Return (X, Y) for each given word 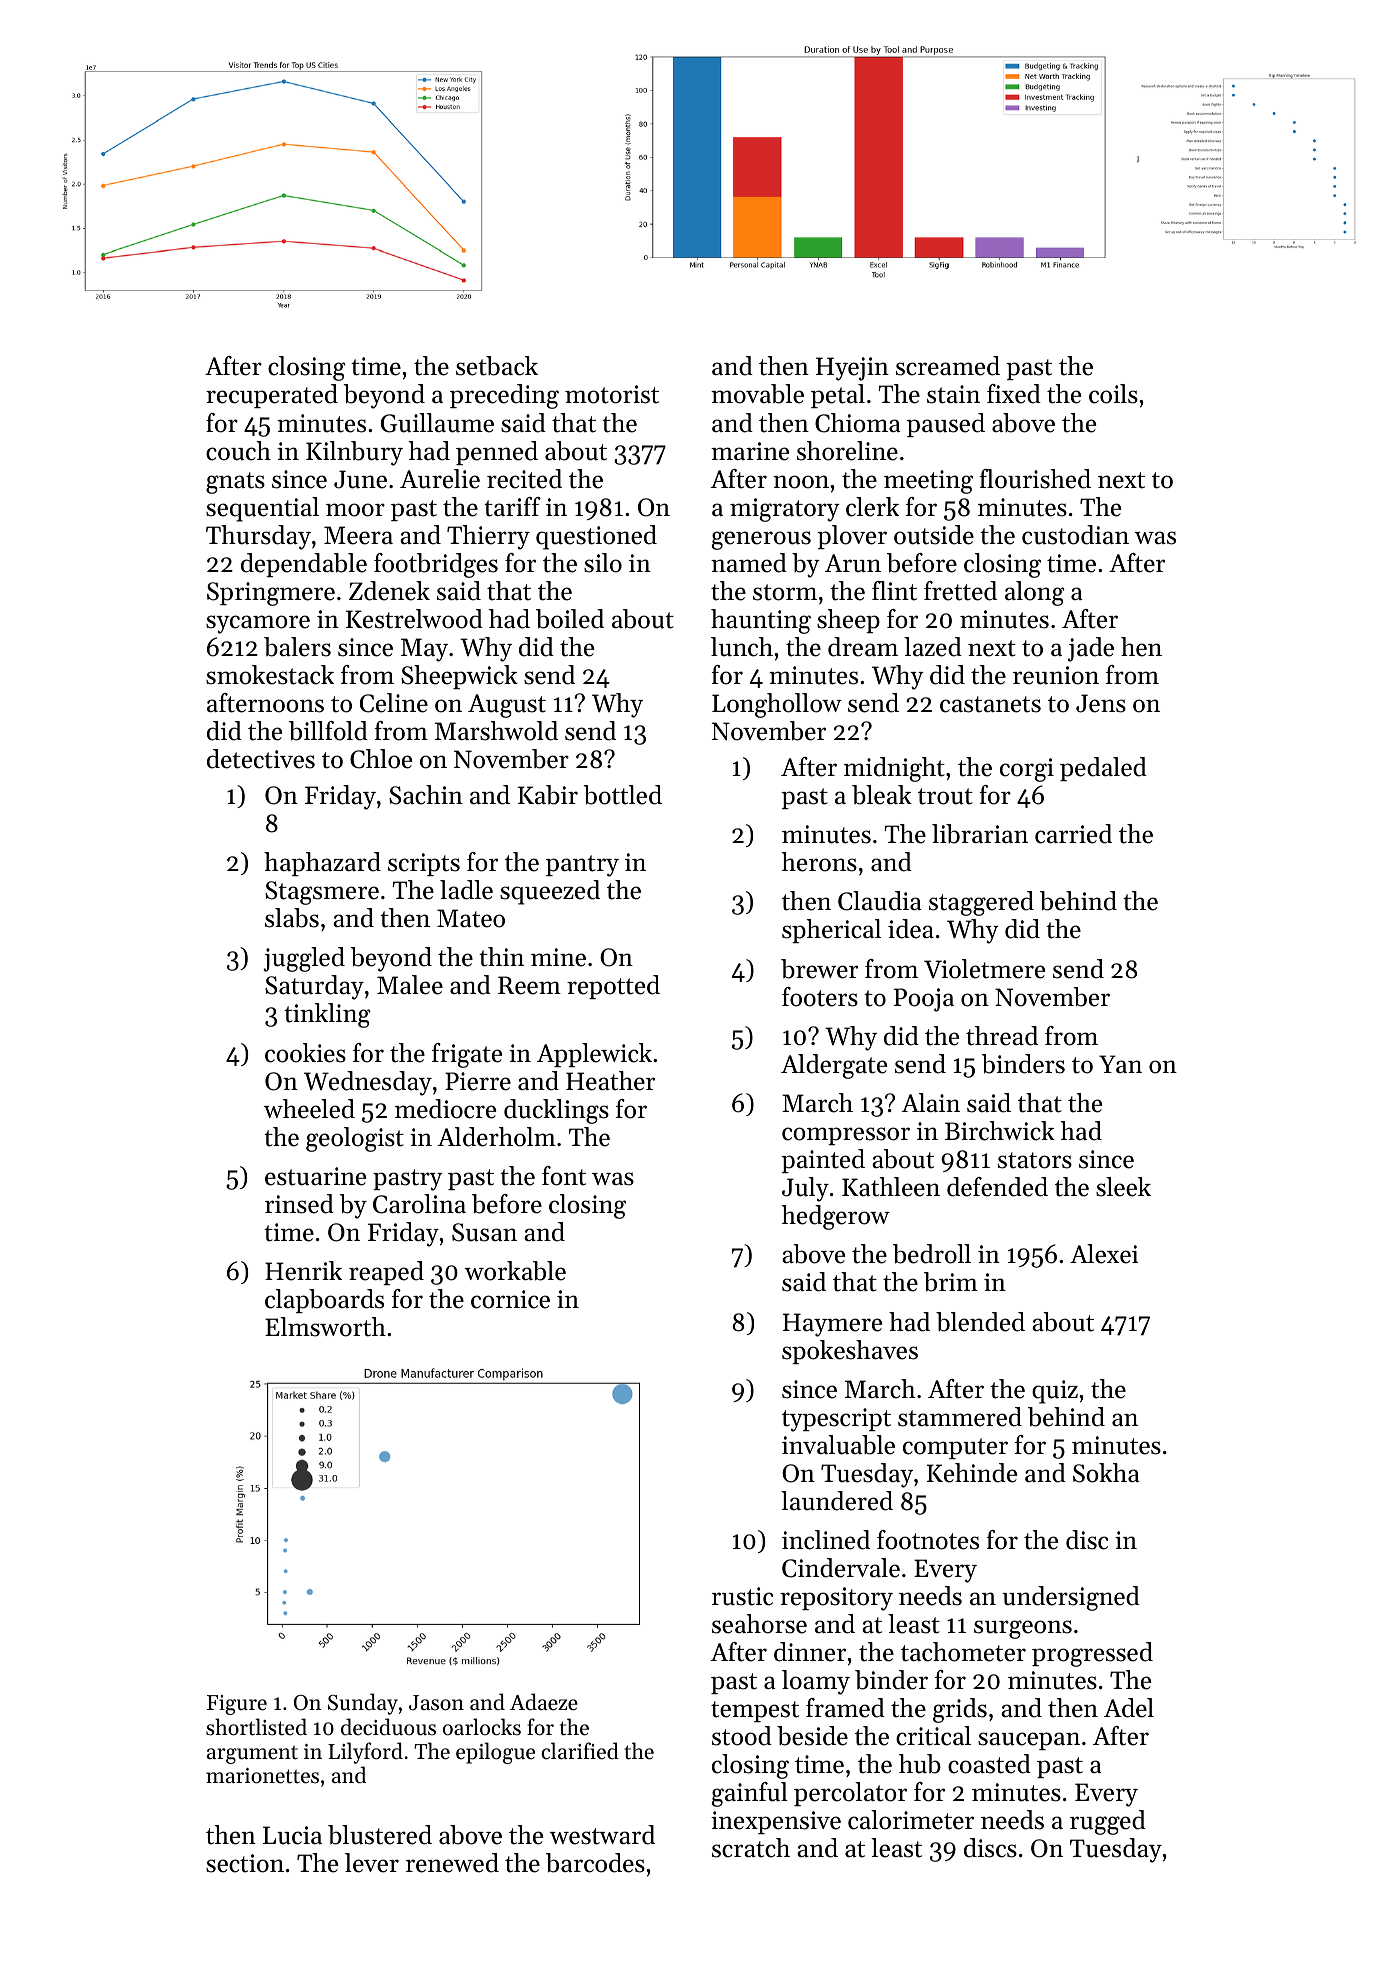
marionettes (262, 1776)
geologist (355, 1139)
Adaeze (544, 1702)
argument (252, 1755)
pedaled (1103, 769)
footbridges (436, 565)
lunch (742, 647)
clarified (580, 1751)
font (564, 1176)
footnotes (928, 1540)
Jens (1101, 703)
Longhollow (777, 705)
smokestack (270, 675)
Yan (1120, 1064)
